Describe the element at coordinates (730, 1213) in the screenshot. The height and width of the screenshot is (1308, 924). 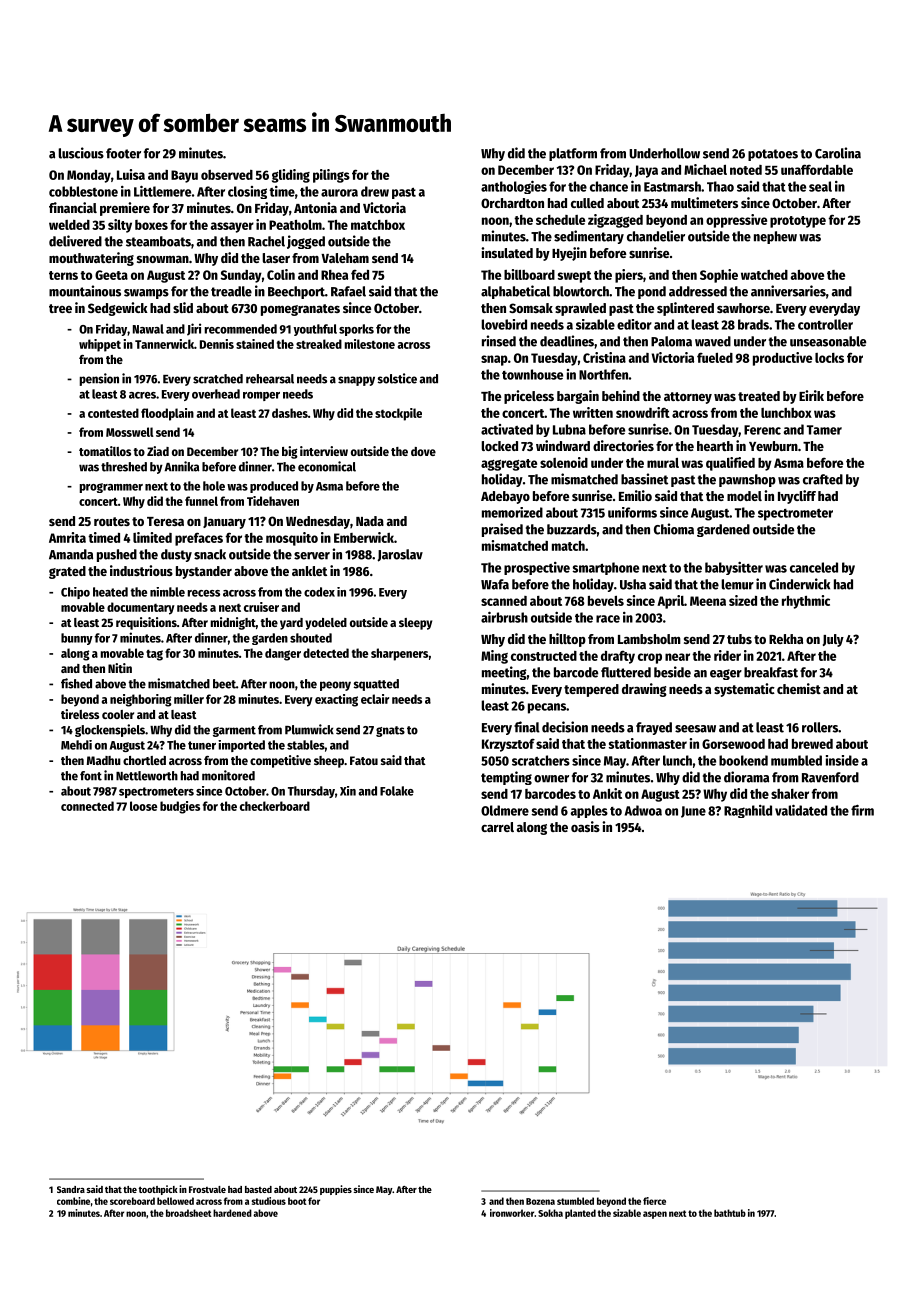
I see `bathtub` at that location.
